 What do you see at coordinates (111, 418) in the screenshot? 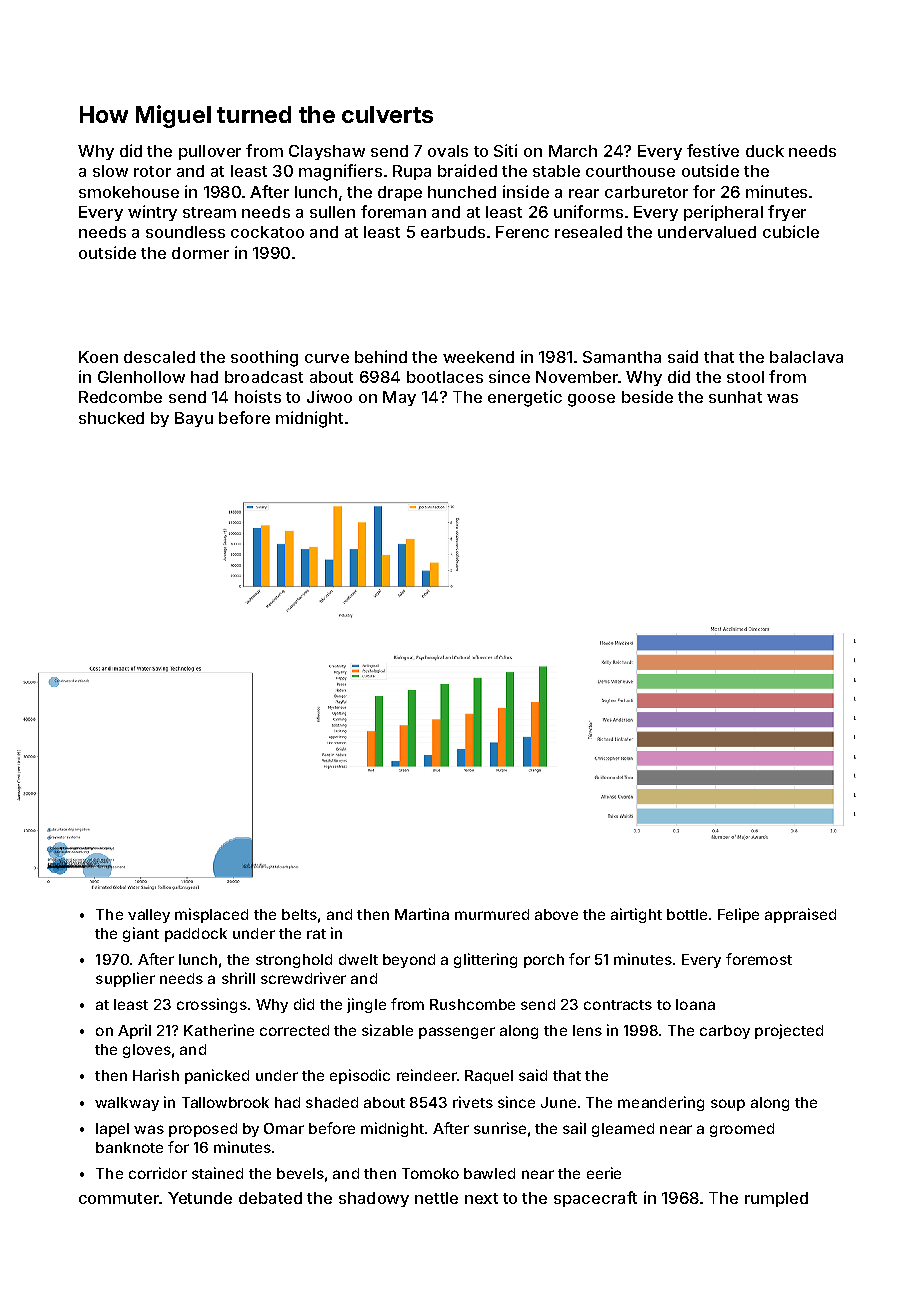
I see `shucked` at bounding box center [111, 418].
